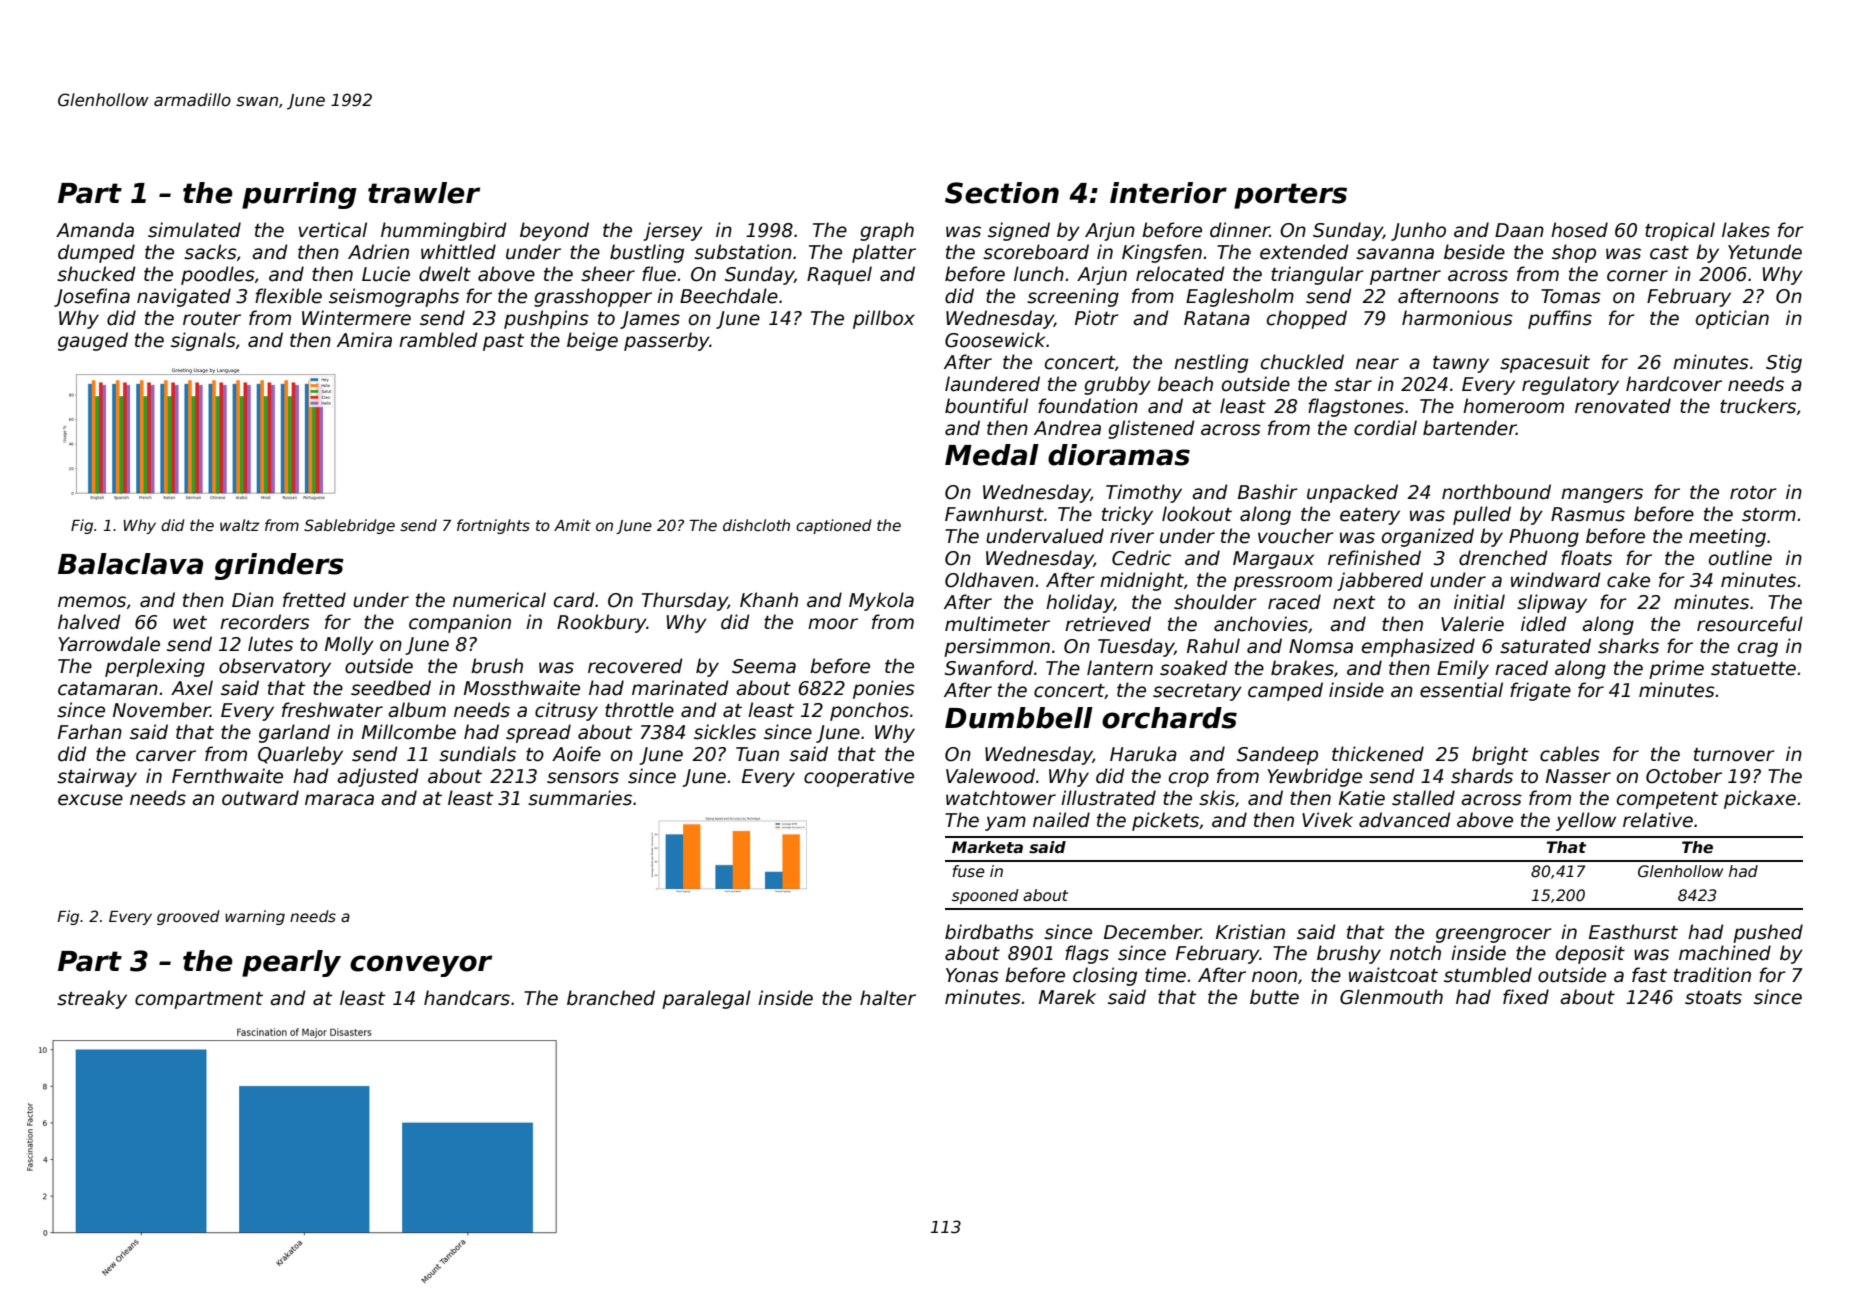  I want to click on captioned, so click(834, 526).
